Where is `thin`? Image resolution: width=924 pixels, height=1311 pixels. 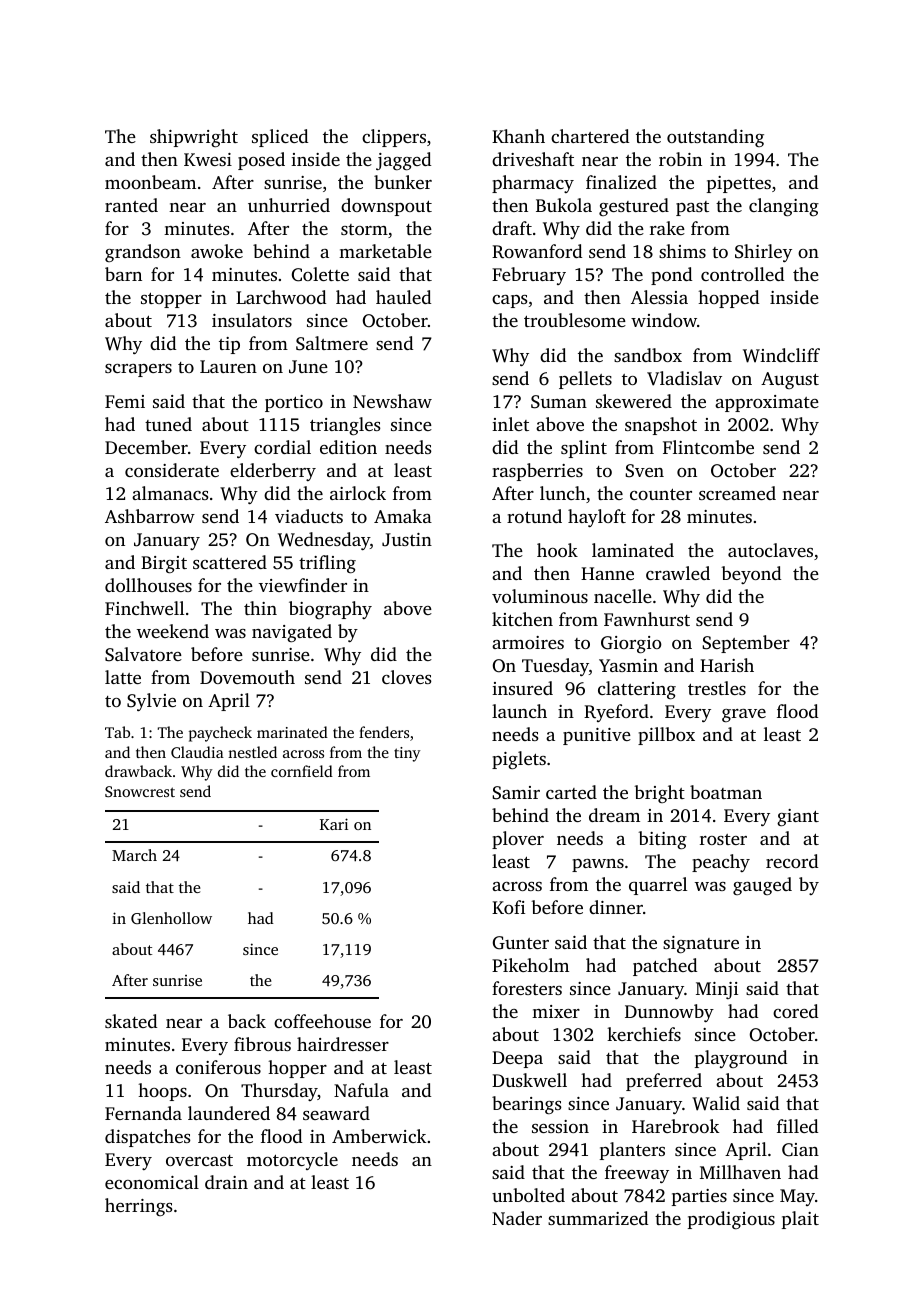 thin is located at coordinates (260, 608).
